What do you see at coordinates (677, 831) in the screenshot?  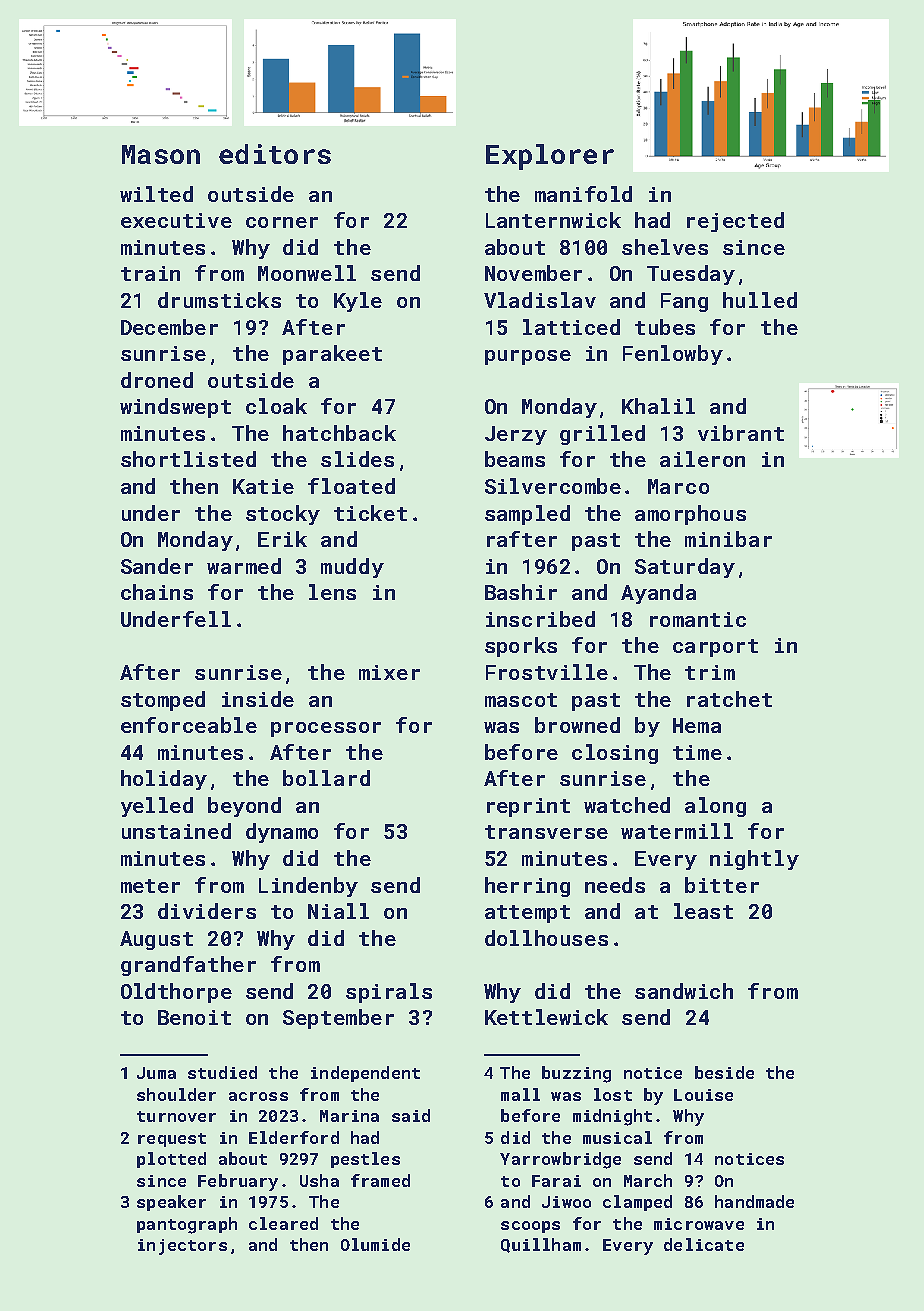 I see `watermill` at bounding box center [677, 831].
